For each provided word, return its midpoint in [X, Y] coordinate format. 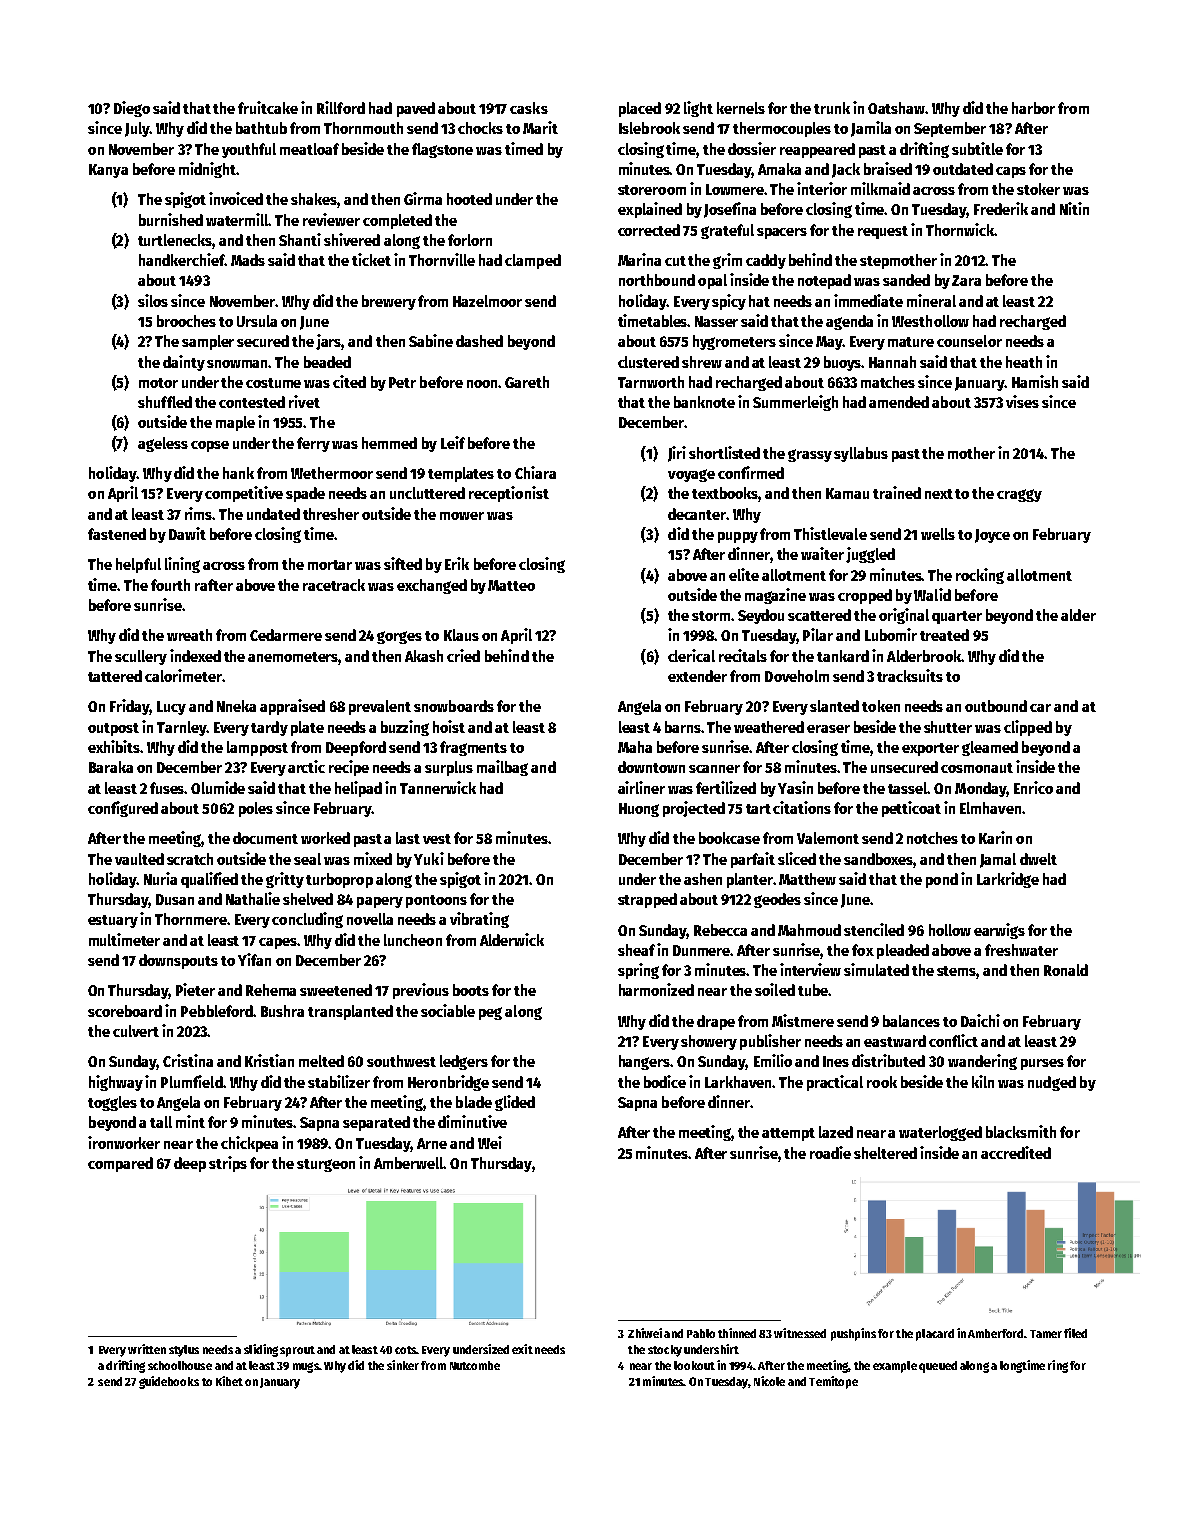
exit [522, 1349]
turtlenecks [175, 241]
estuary [113, 921]
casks [529, 108]
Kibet [229, 1381]
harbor [1033, 108]
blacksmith [1021, 1131]
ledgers [464, 1062]
